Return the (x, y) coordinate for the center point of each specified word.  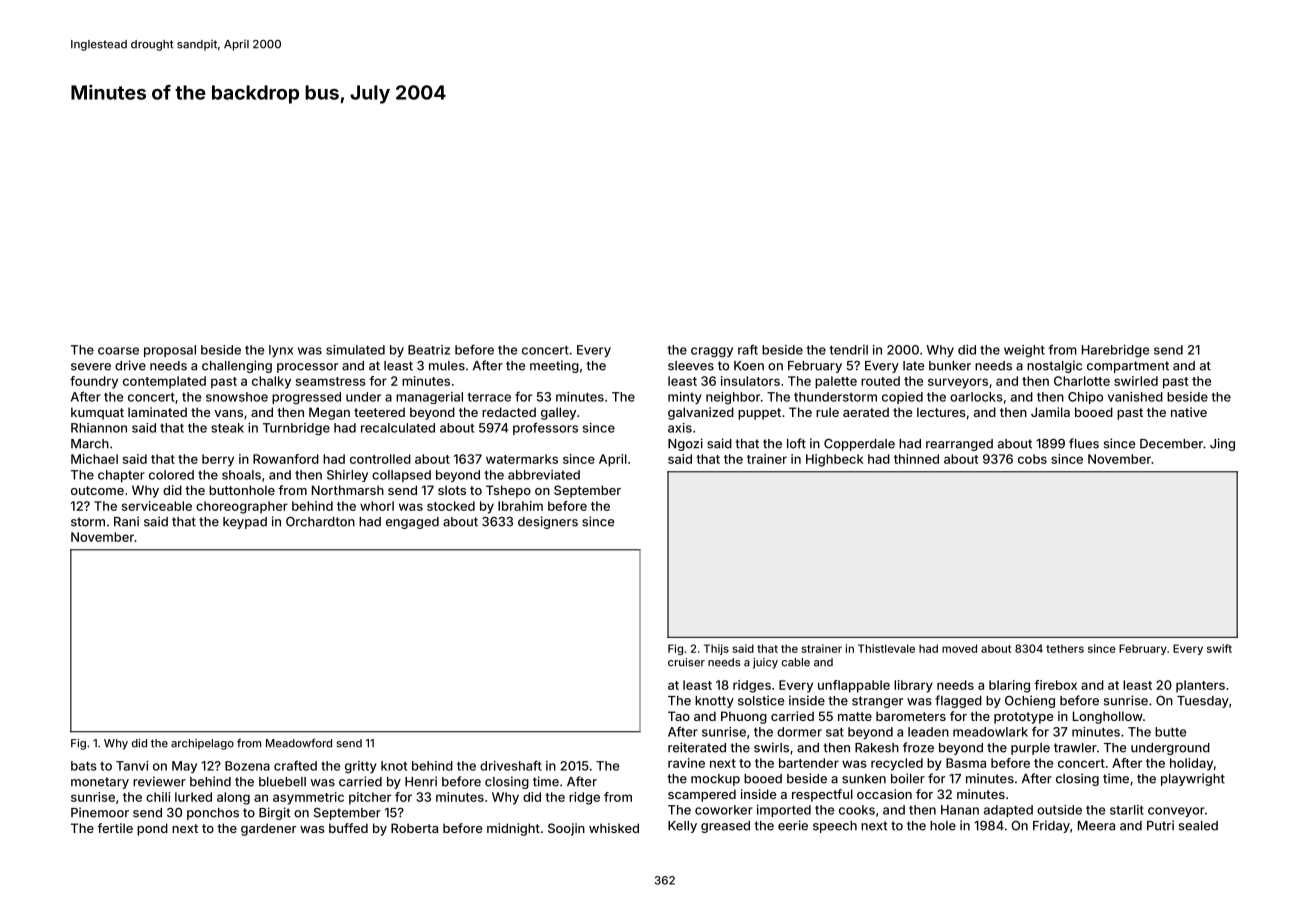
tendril (849, 350)
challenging (237, 366)
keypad (245, 523)
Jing (1222, 444)
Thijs (716, 649)
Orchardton (320, 522)
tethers (1065, 648)
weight (1024, 351)
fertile (115, 828)
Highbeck (834, 460)
